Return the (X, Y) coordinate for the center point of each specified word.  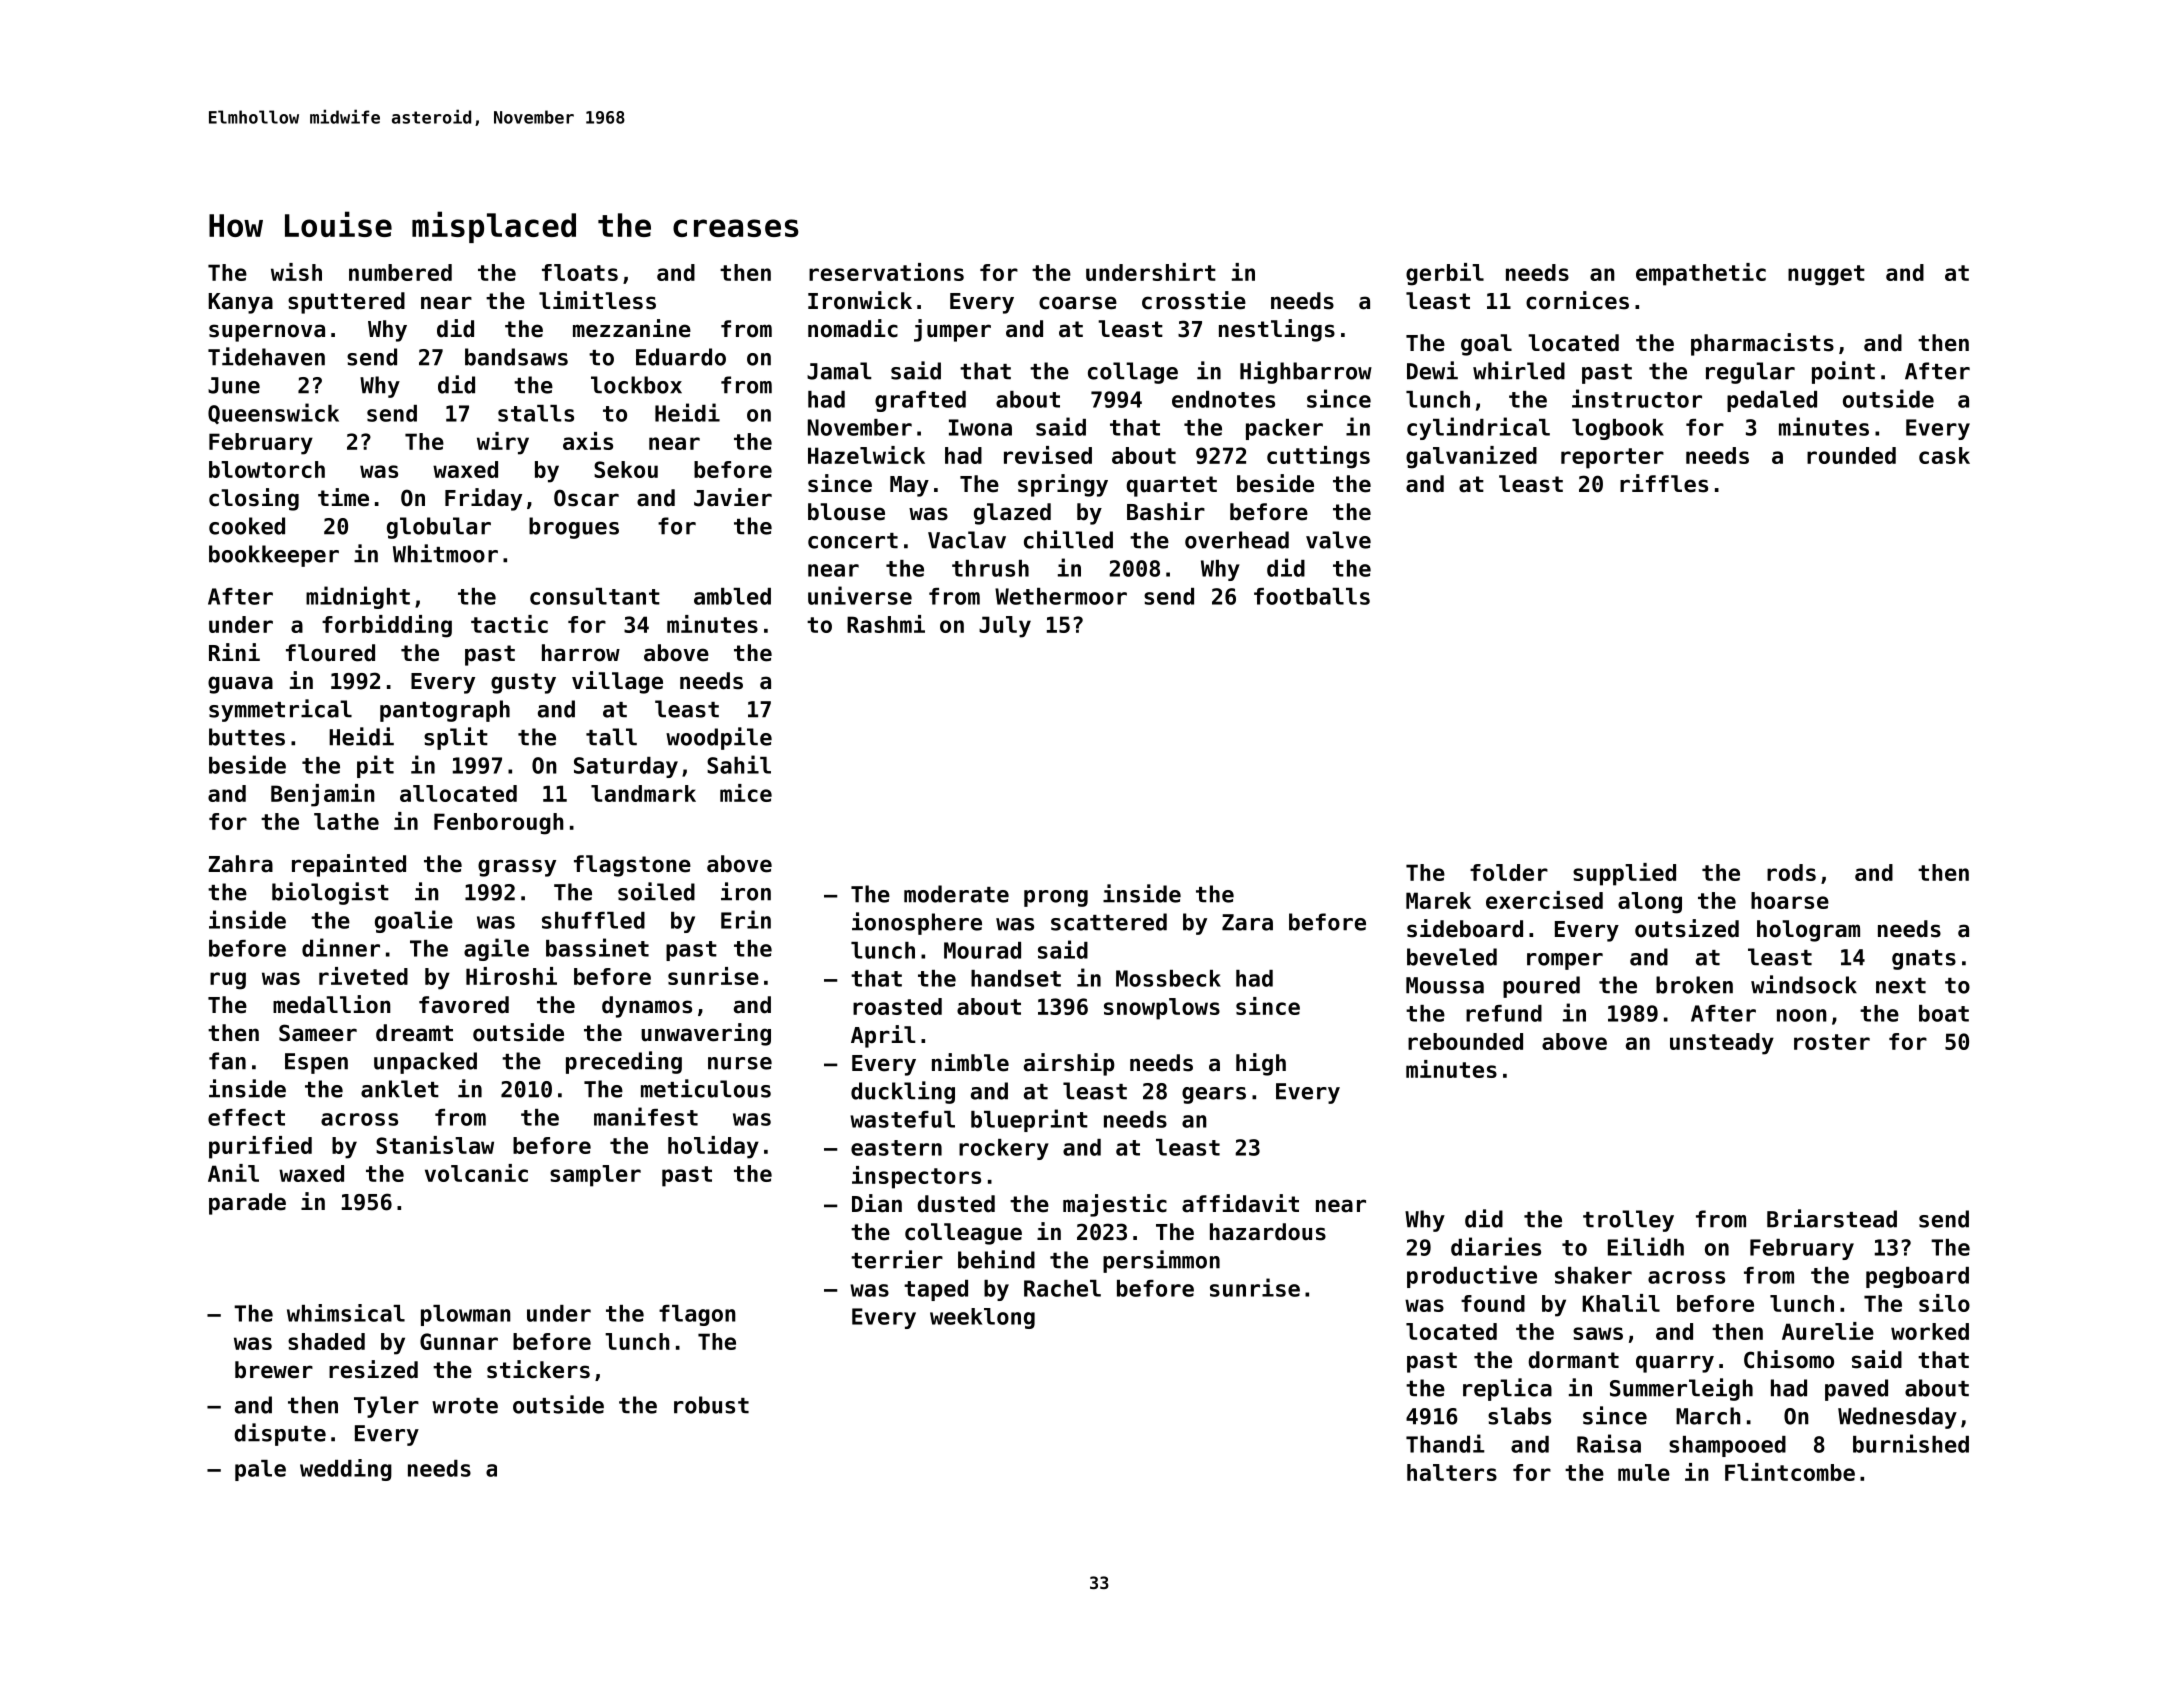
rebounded (1465, 1041)
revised (1048, 455)
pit (375, 766)
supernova (267, 333)
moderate (956, 894)
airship (1069, 1064)
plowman (466, 1315)
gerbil (1445, 274)
